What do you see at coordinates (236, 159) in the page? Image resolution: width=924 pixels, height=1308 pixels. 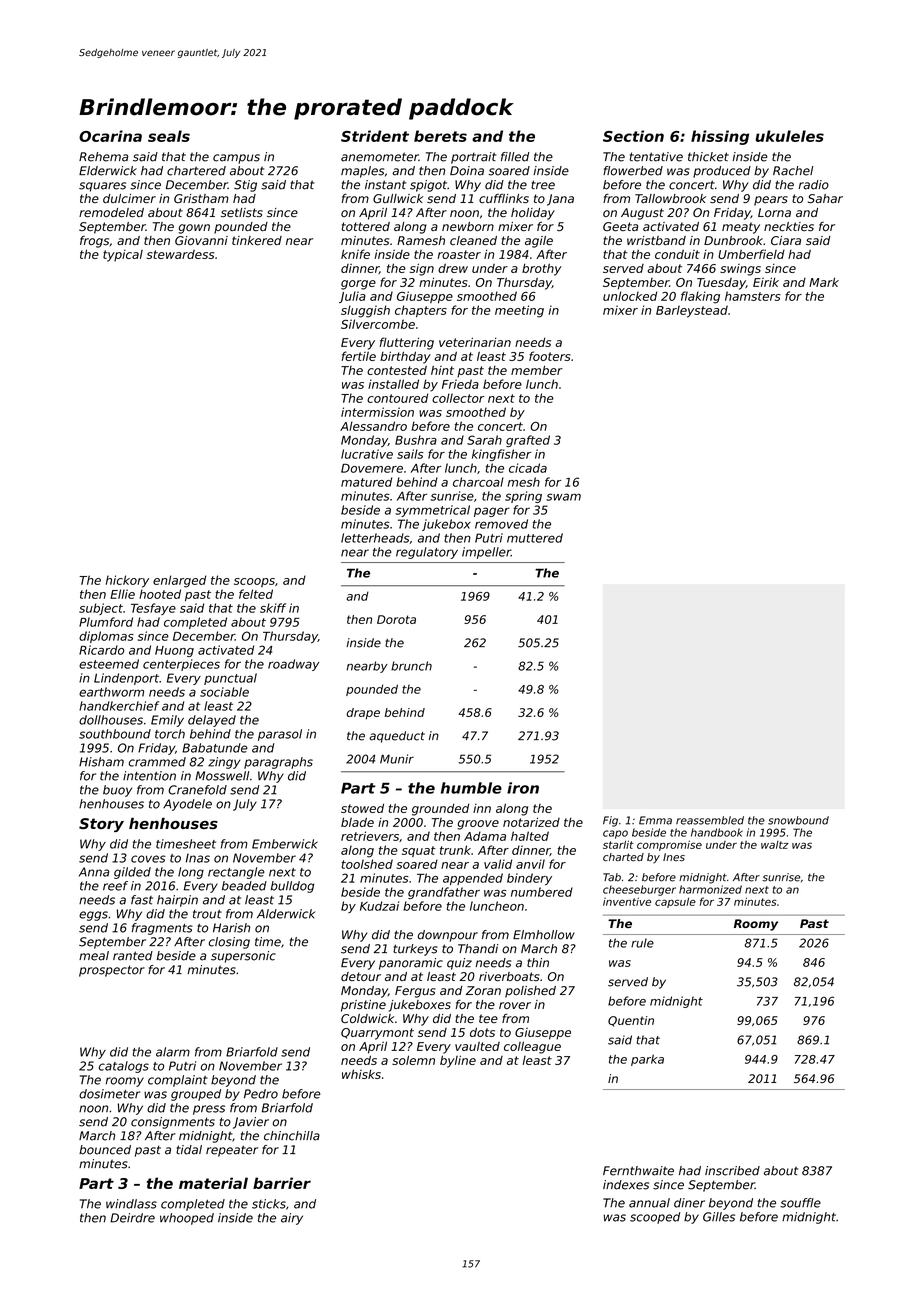 I see `campus` at bounding box center [236, 159].
